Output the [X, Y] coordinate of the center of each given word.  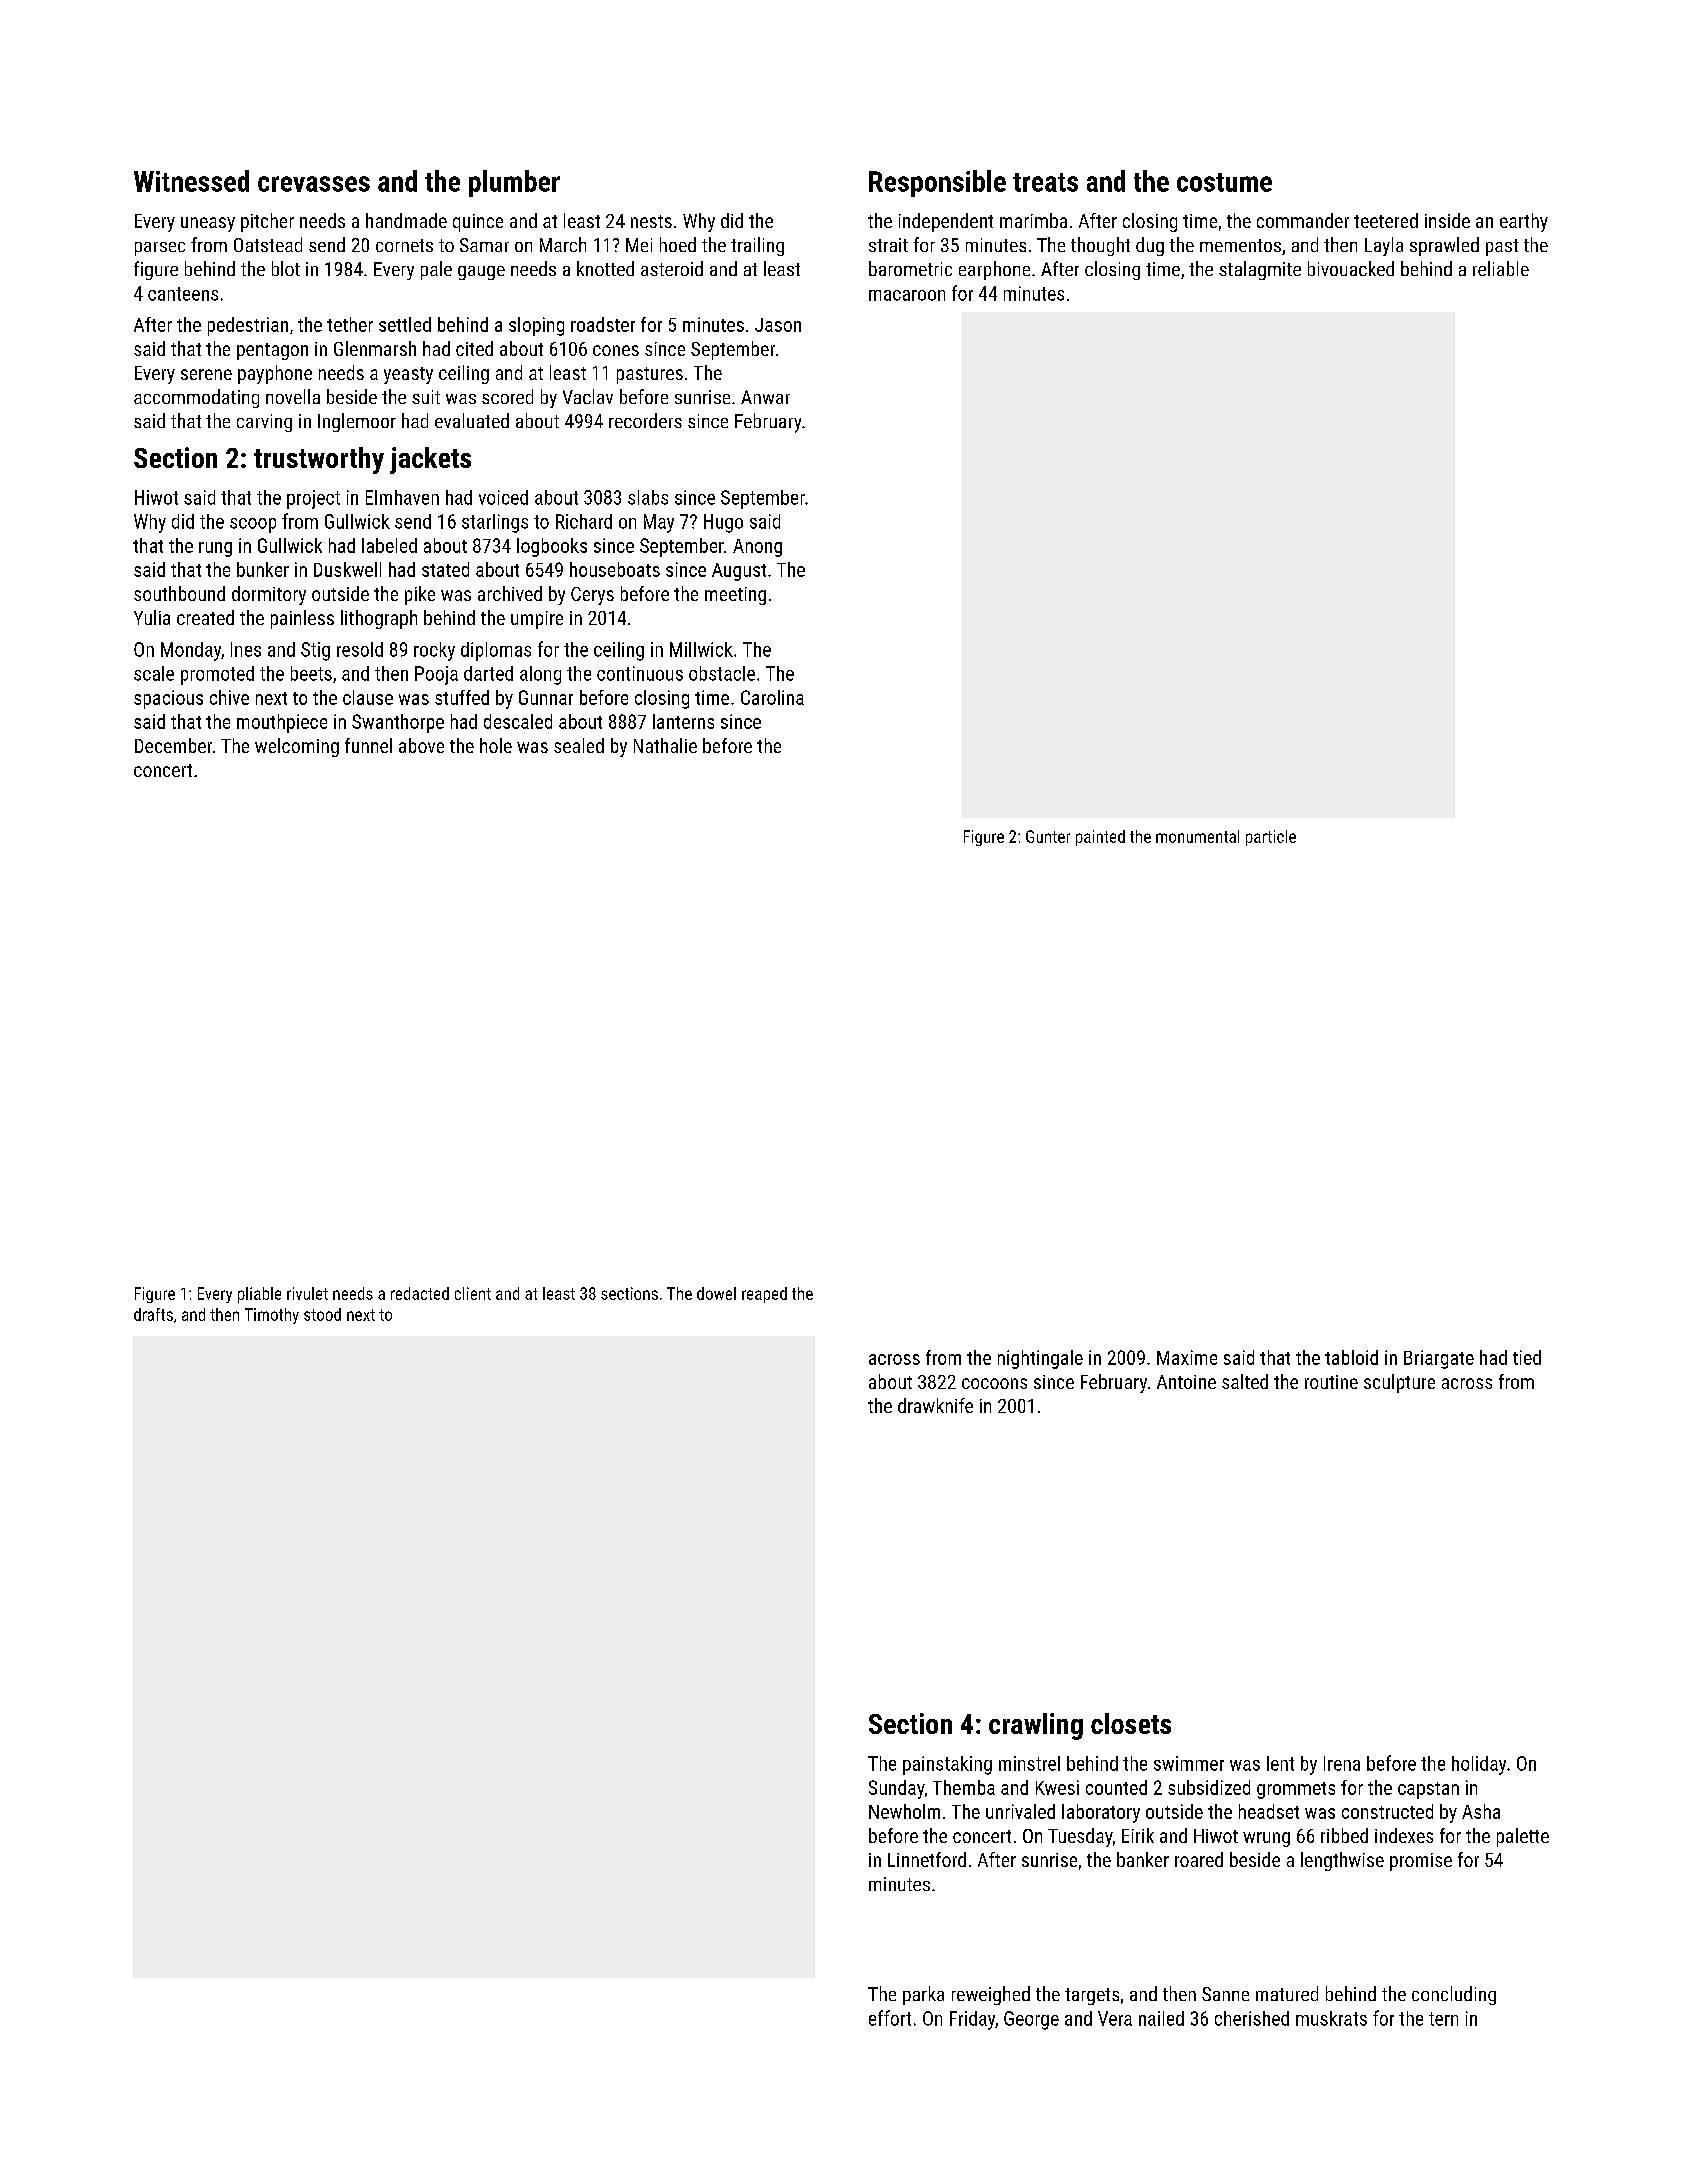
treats [1045, 182]
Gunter [1048, 836]
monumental [1197, 836]
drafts [153, 1314]
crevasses [314, 184]
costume [1224, 182]
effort [890, 2018]
